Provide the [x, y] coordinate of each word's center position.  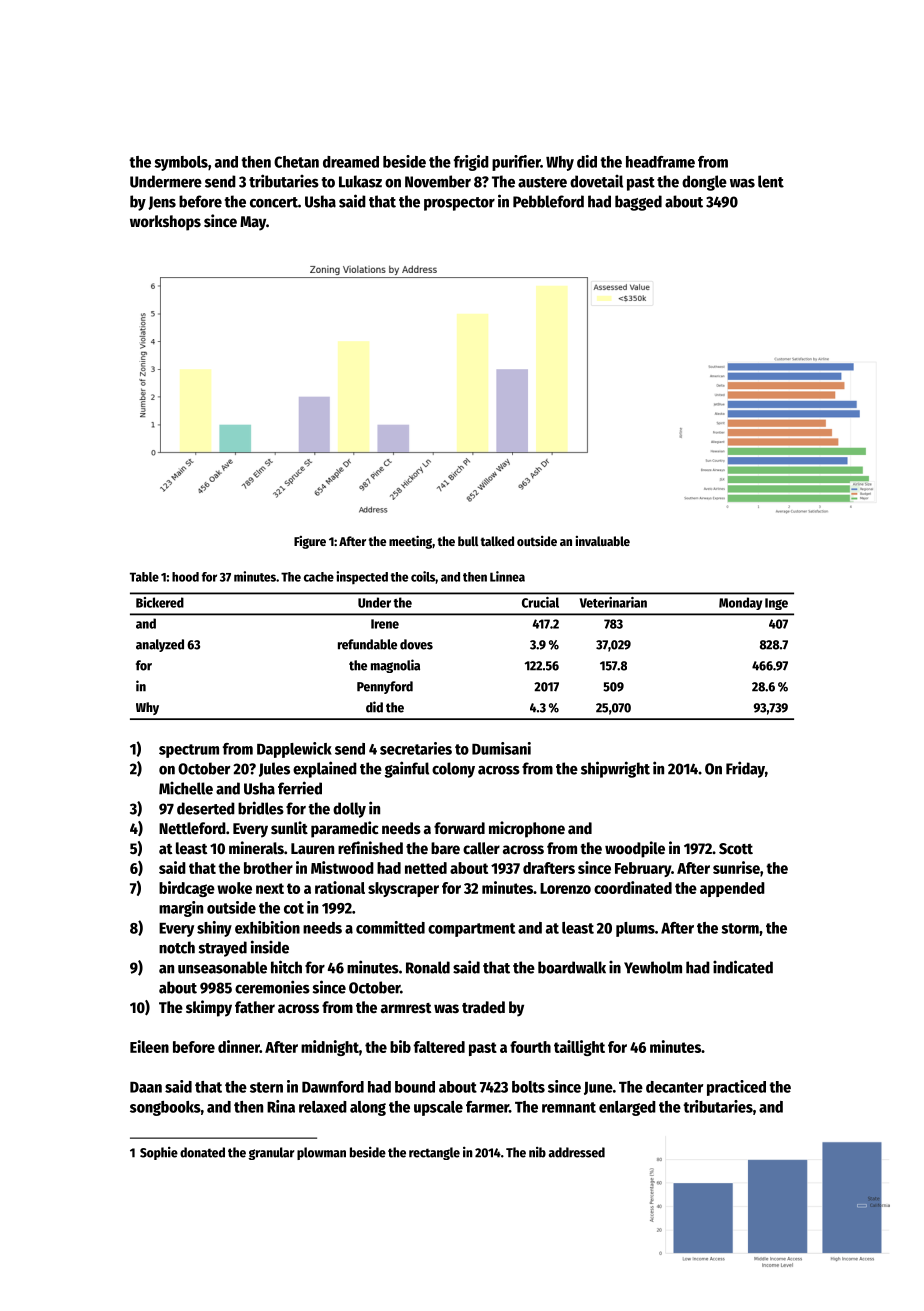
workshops [165, 223]
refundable [367, 644]
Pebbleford [548, 201]
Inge [776, 604]
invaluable [603, 541]
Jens [162, 203]
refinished [370, 848]
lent [771, 181]
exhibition [267, 927]
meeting [410, 542]
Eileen [149, 1046]
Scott [736, 849]
